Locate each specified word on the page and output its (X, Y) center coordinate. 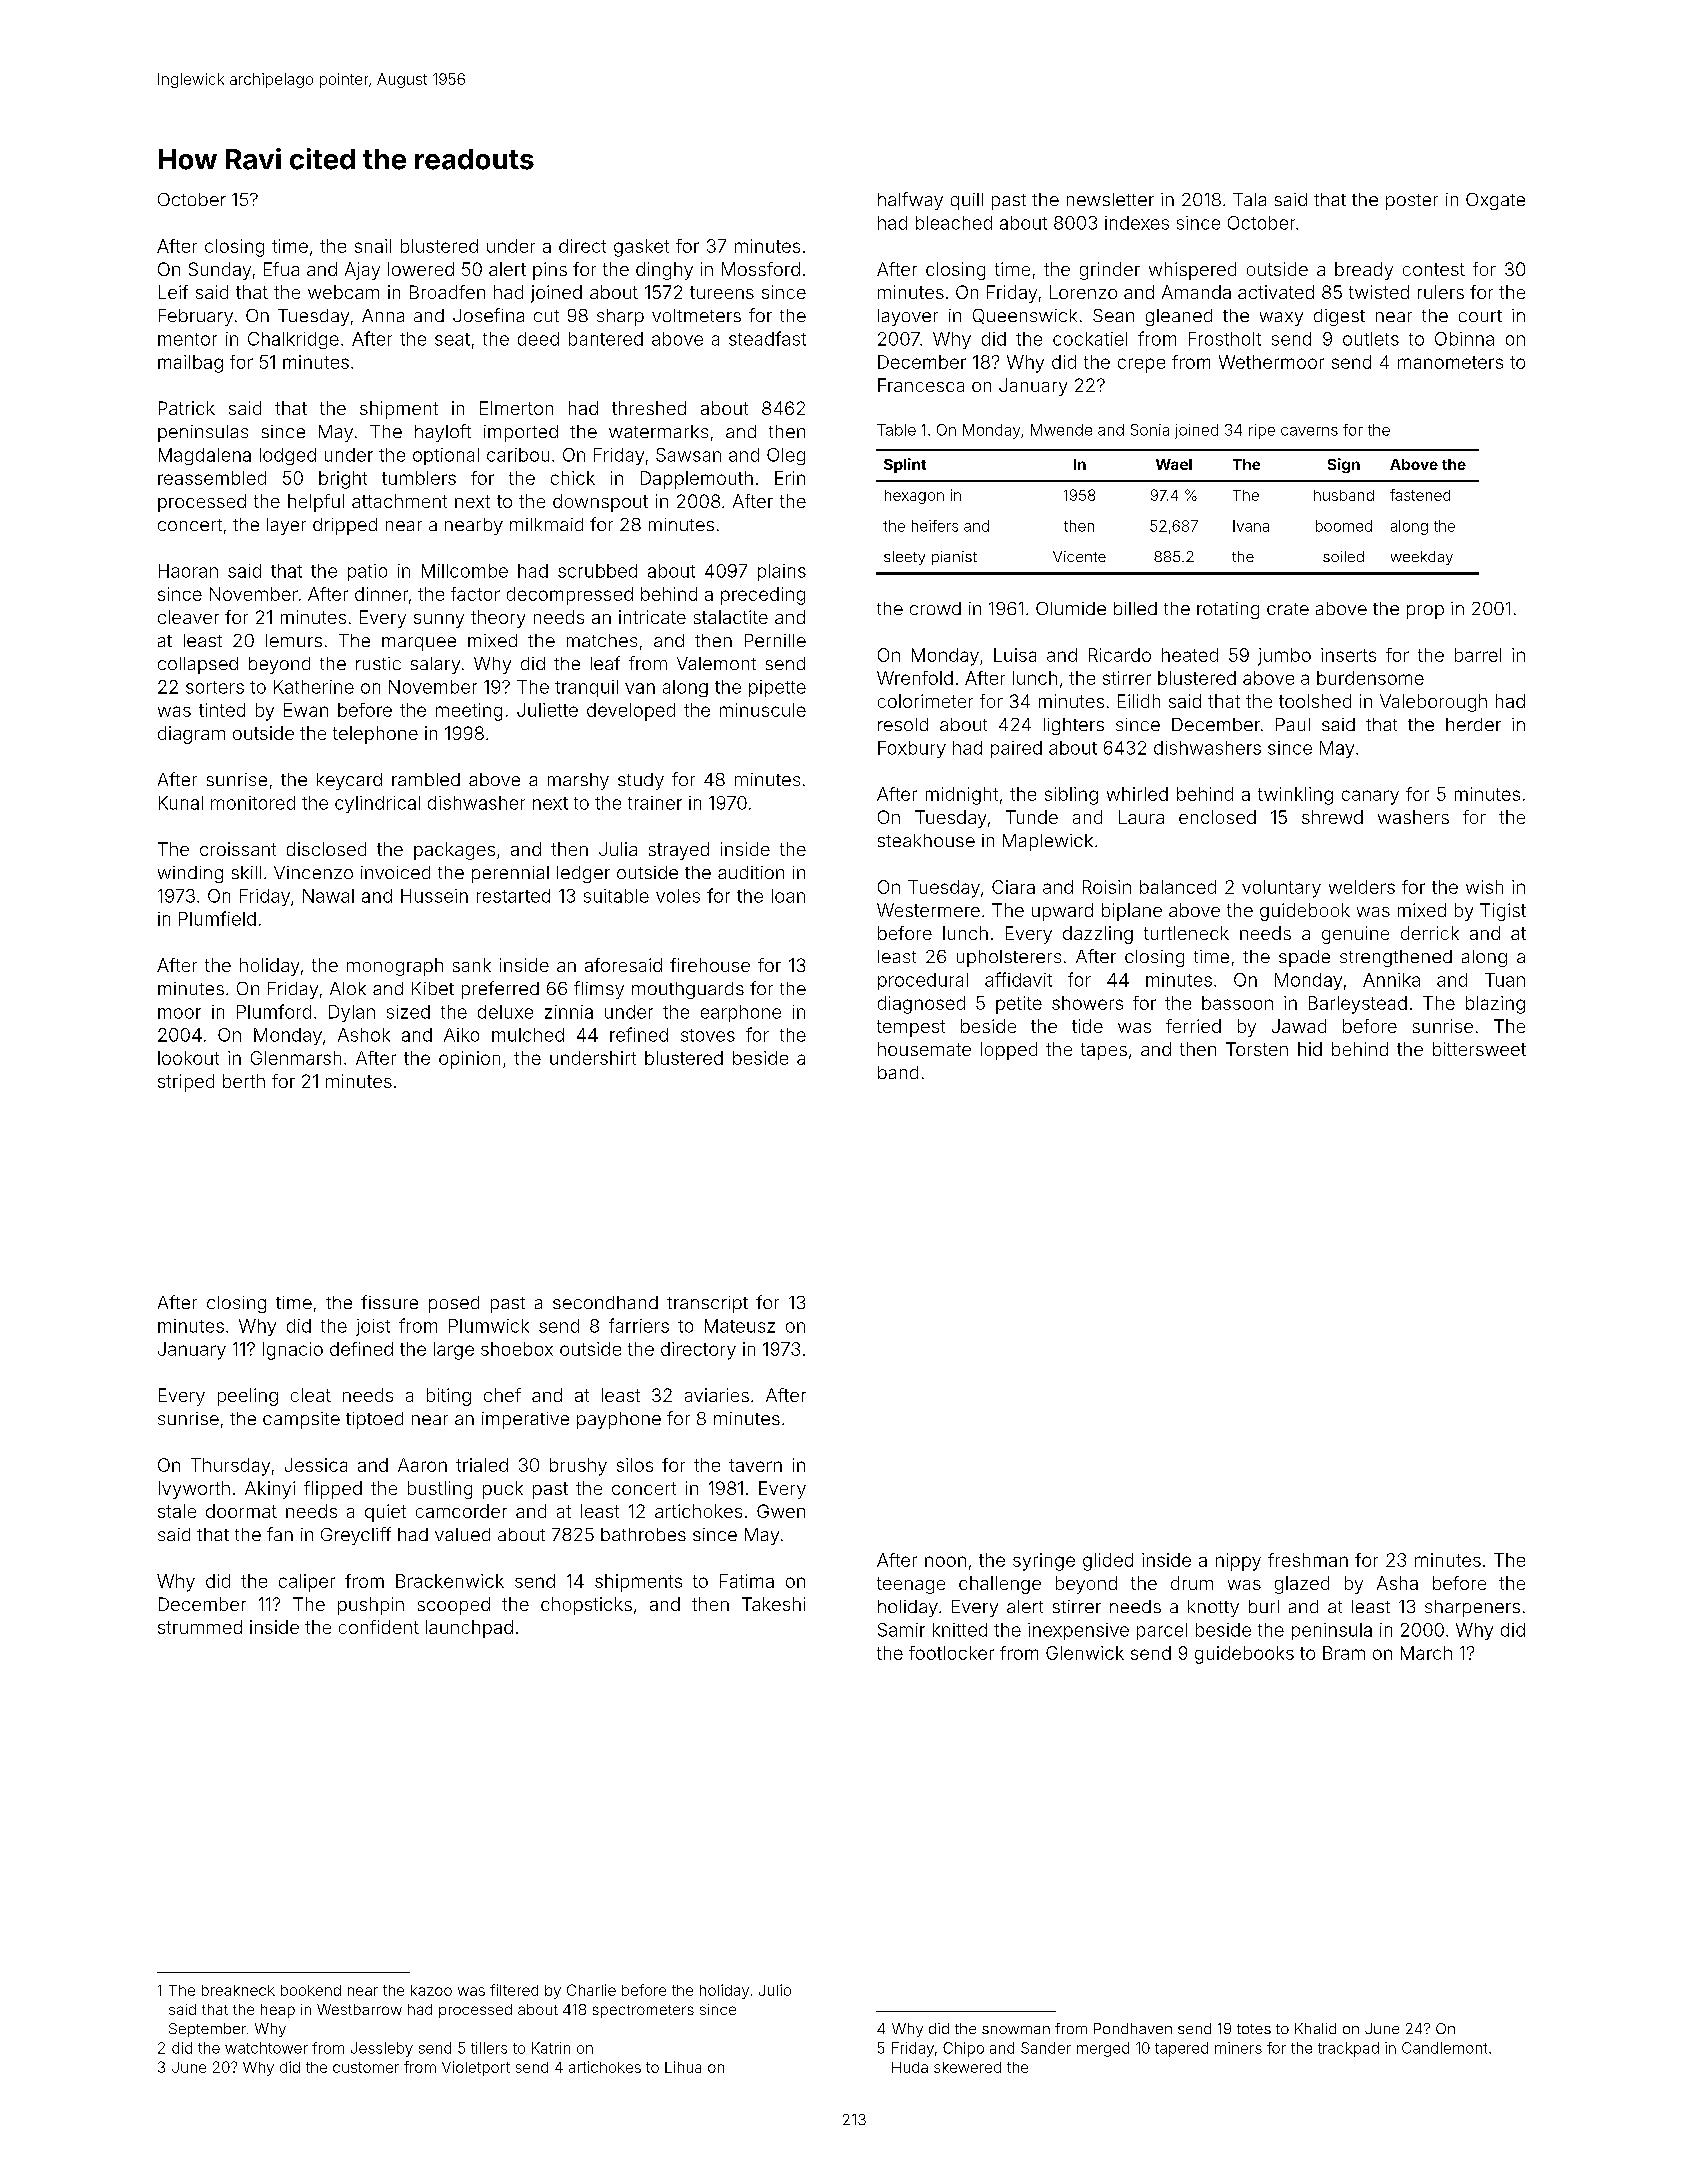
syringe (1044, 1562)
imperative (525, 1420)
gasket (641, 248)
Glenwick (1085, 1653)
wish (1484, 887)
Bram (1344, 1653)
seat (452, 339)
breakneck (238, 1990)
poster (1412, 202)
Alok (348, 988)
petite (1019, 1005)
